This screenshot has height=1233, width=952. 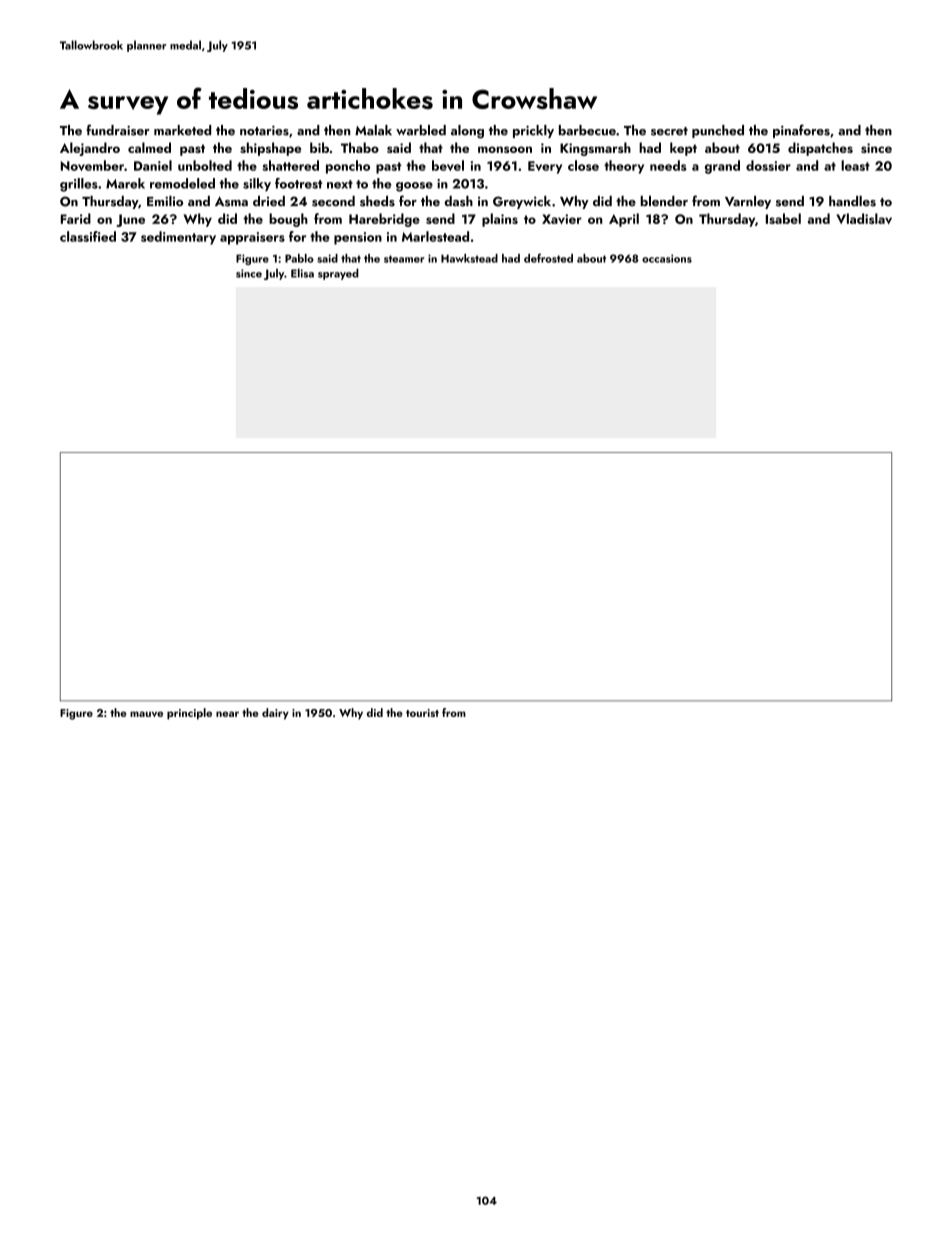 I want to click on mauve, so click(x=146, y=714).
